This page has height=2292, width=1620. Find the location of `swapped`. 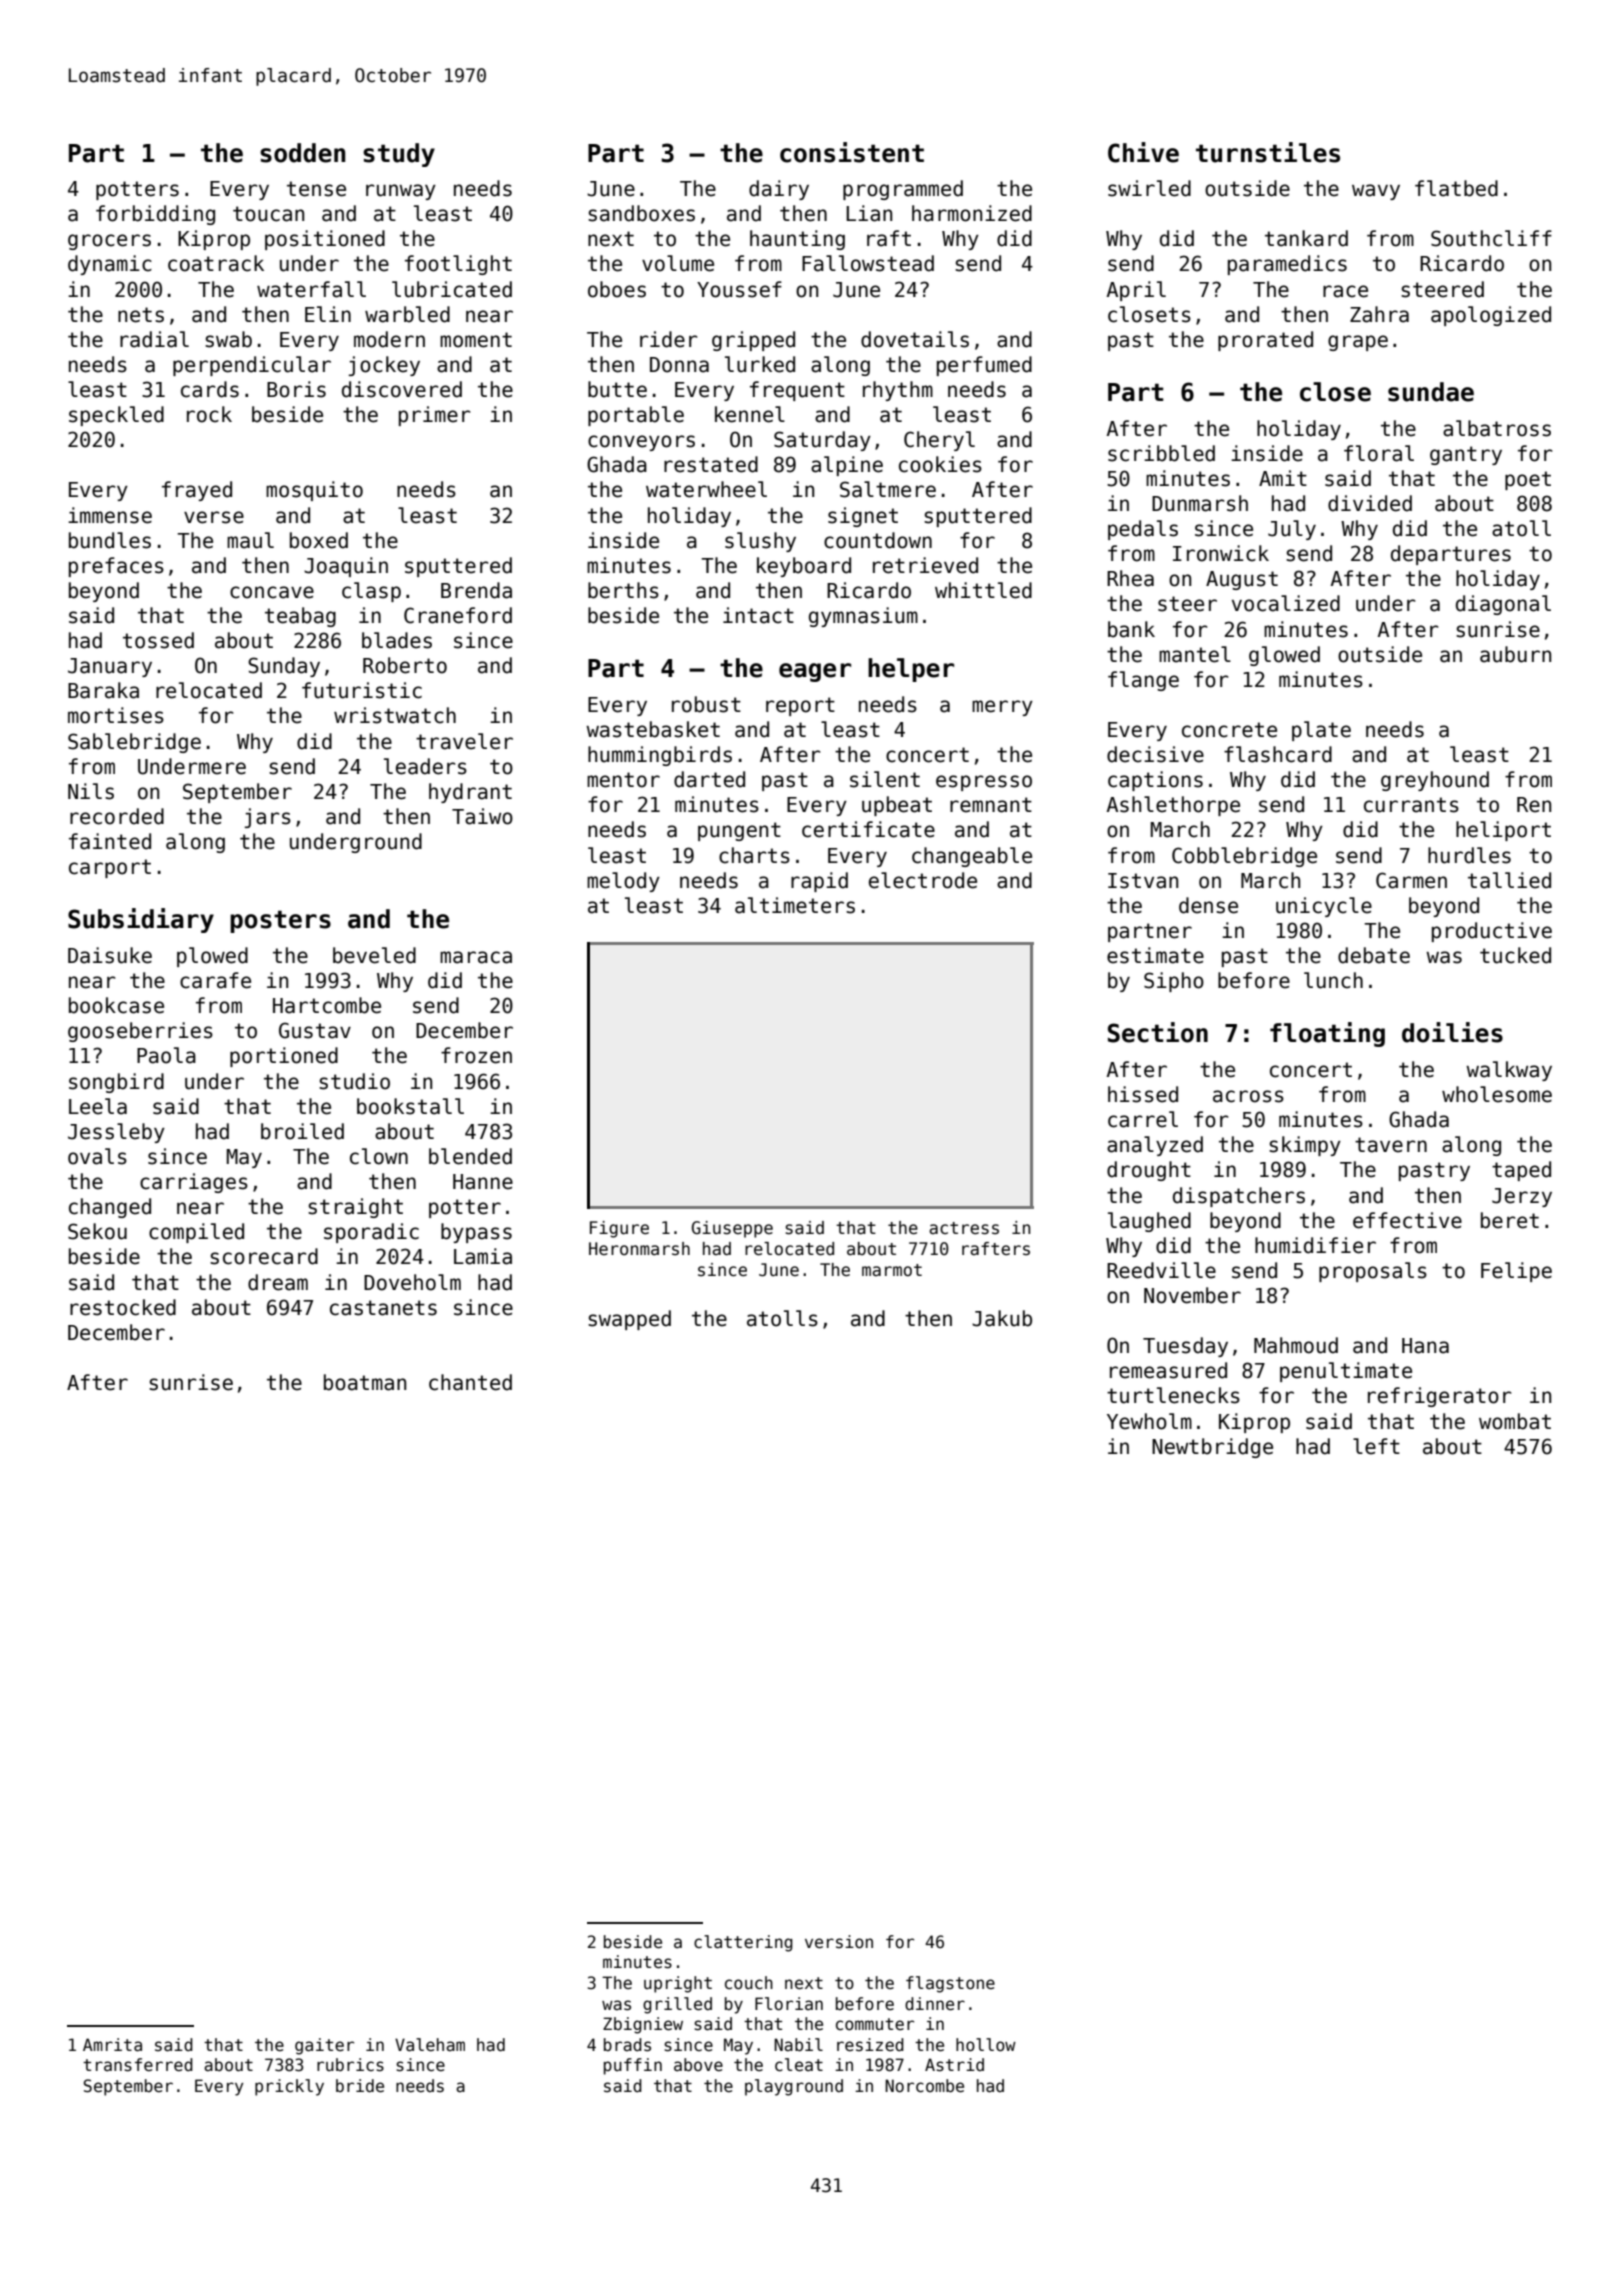

swapped is located at coordinates (629, 1320).
